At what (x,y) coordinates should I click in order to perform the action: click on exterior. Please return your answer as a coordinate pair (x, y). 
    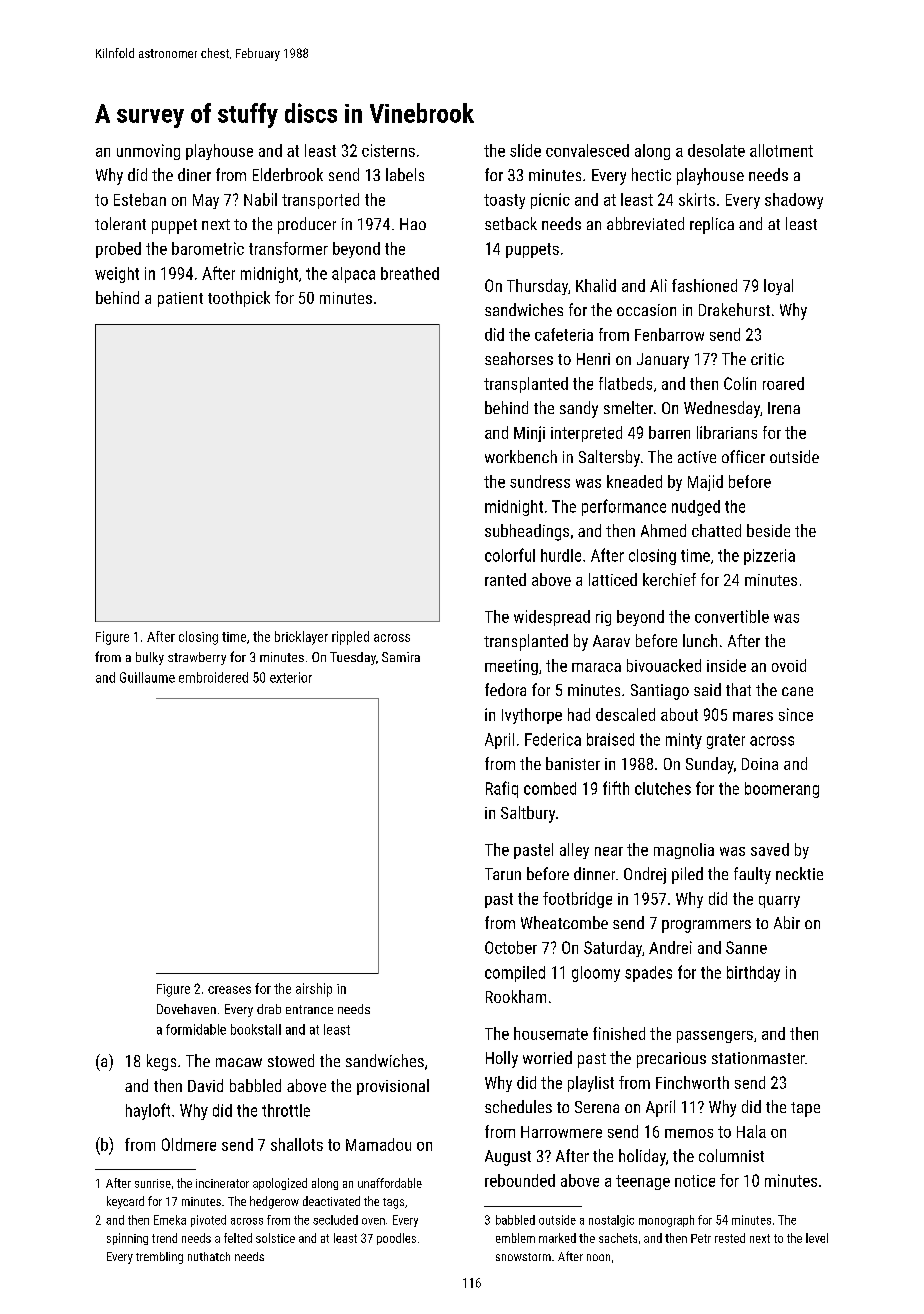
    Looking at the image, I should click on (291, 677).
